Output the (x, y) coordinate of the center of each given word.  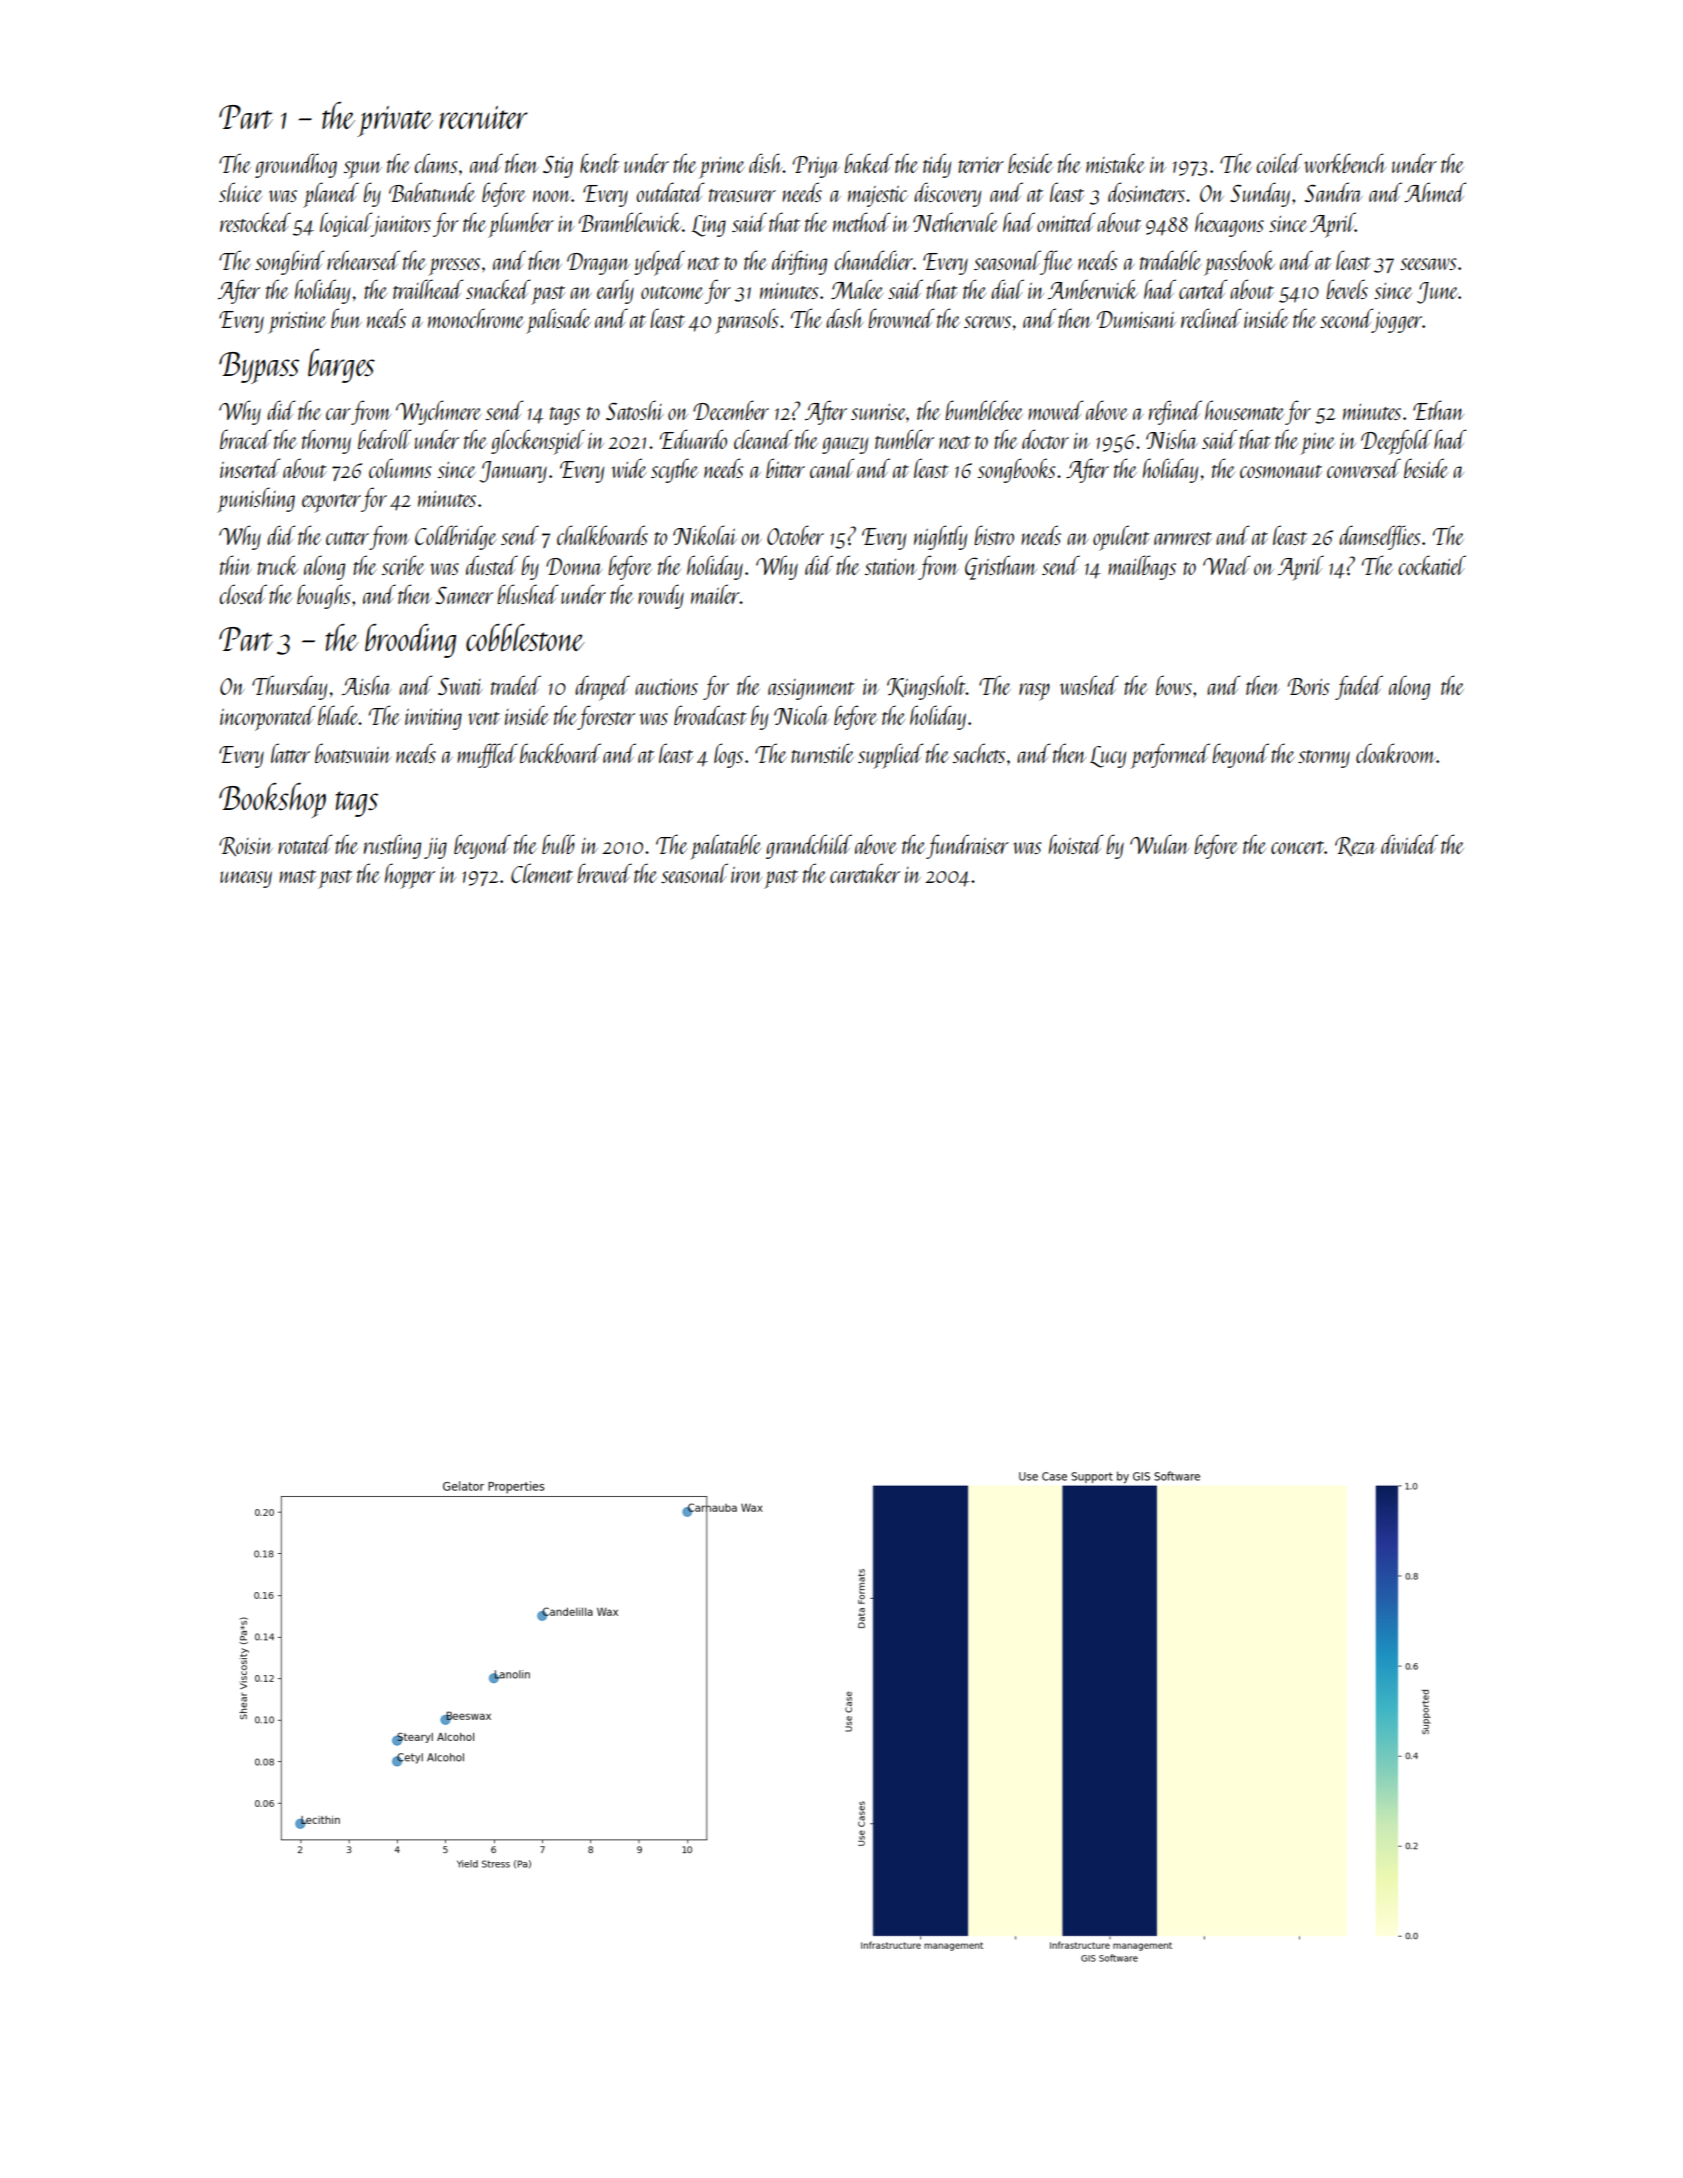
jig (435, 848)
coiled (1279, 163)
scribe (403, 565)
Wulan (1159, 844)
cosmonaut (1281, 471)
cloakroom (1396, 753)
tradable (1170, 260)
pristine (297, 323)
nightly (940, 537)
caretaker (865, 873)
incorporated (267, 718)
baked (868, 163)
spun (363, 170)
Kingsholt (926, 687)
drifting (799, 262)
